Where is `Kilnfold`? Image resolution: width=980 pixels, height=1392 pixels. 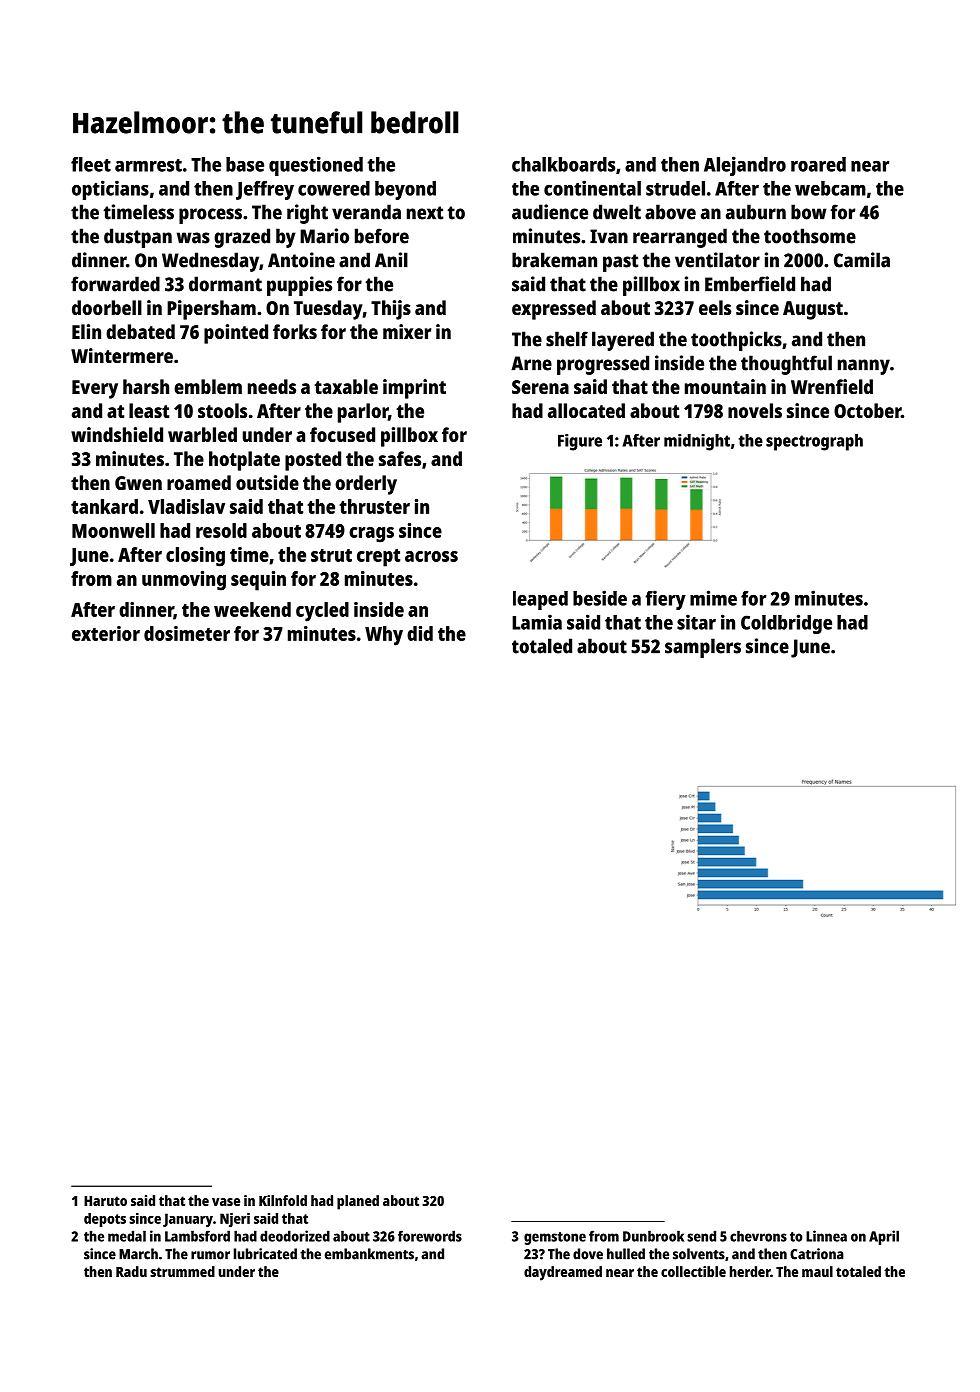 Kilnfold is located at coordinates (283, 1200).
